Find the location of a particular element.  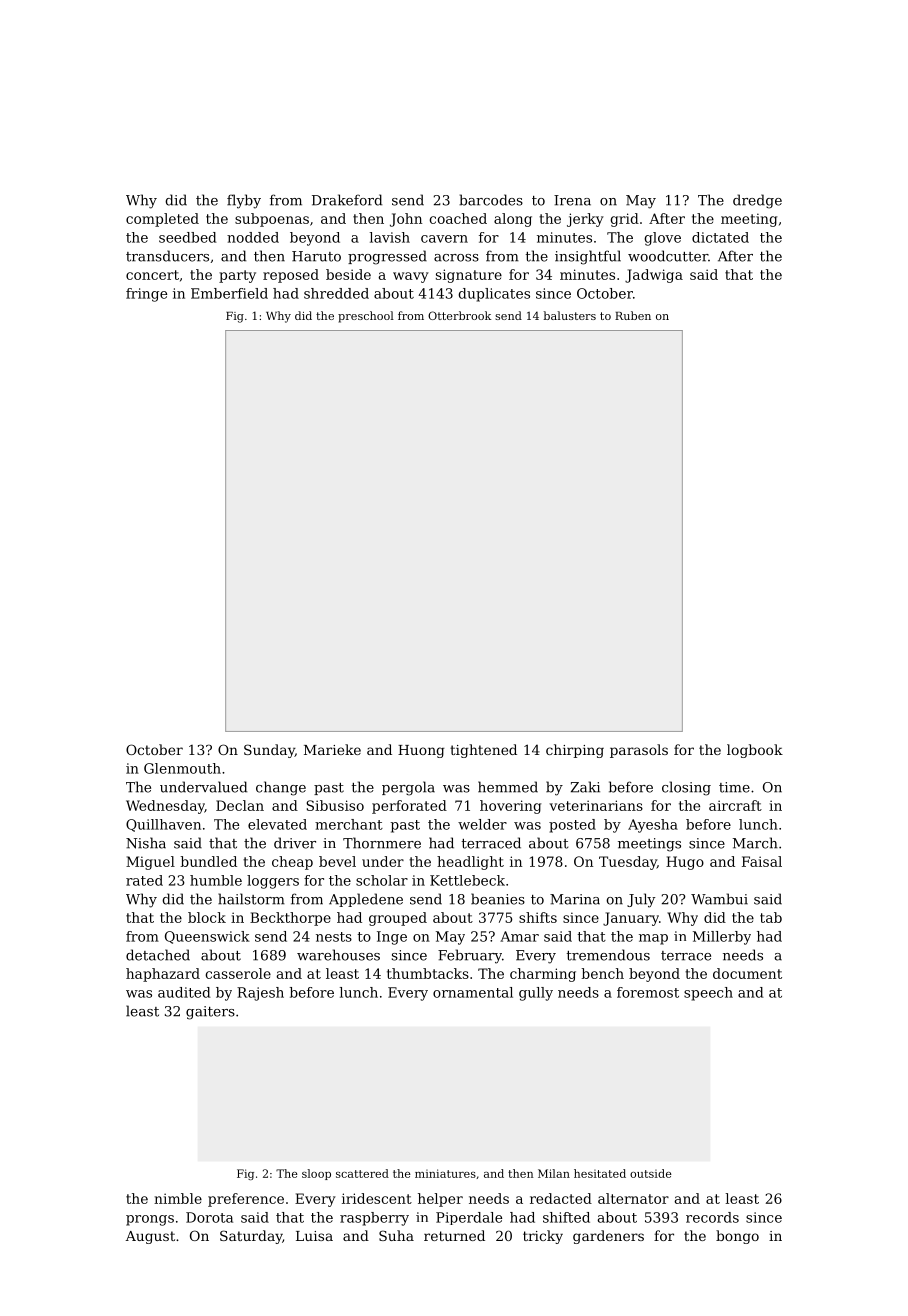

Marieke is located at coordinates (332, 749).
